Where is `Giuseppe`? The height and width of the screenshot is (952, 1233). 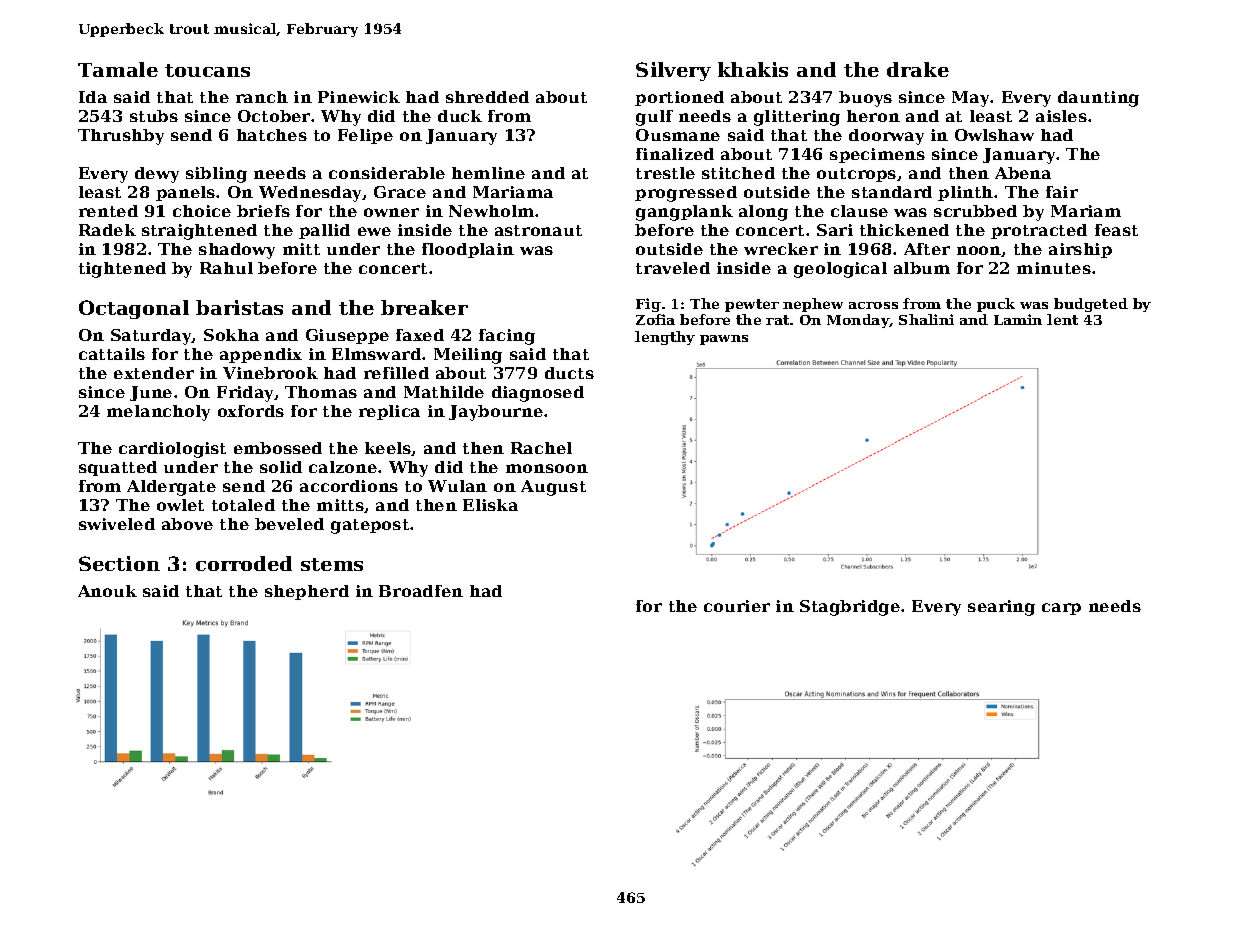 Giuseppe is located at coordinates (347, 336).
